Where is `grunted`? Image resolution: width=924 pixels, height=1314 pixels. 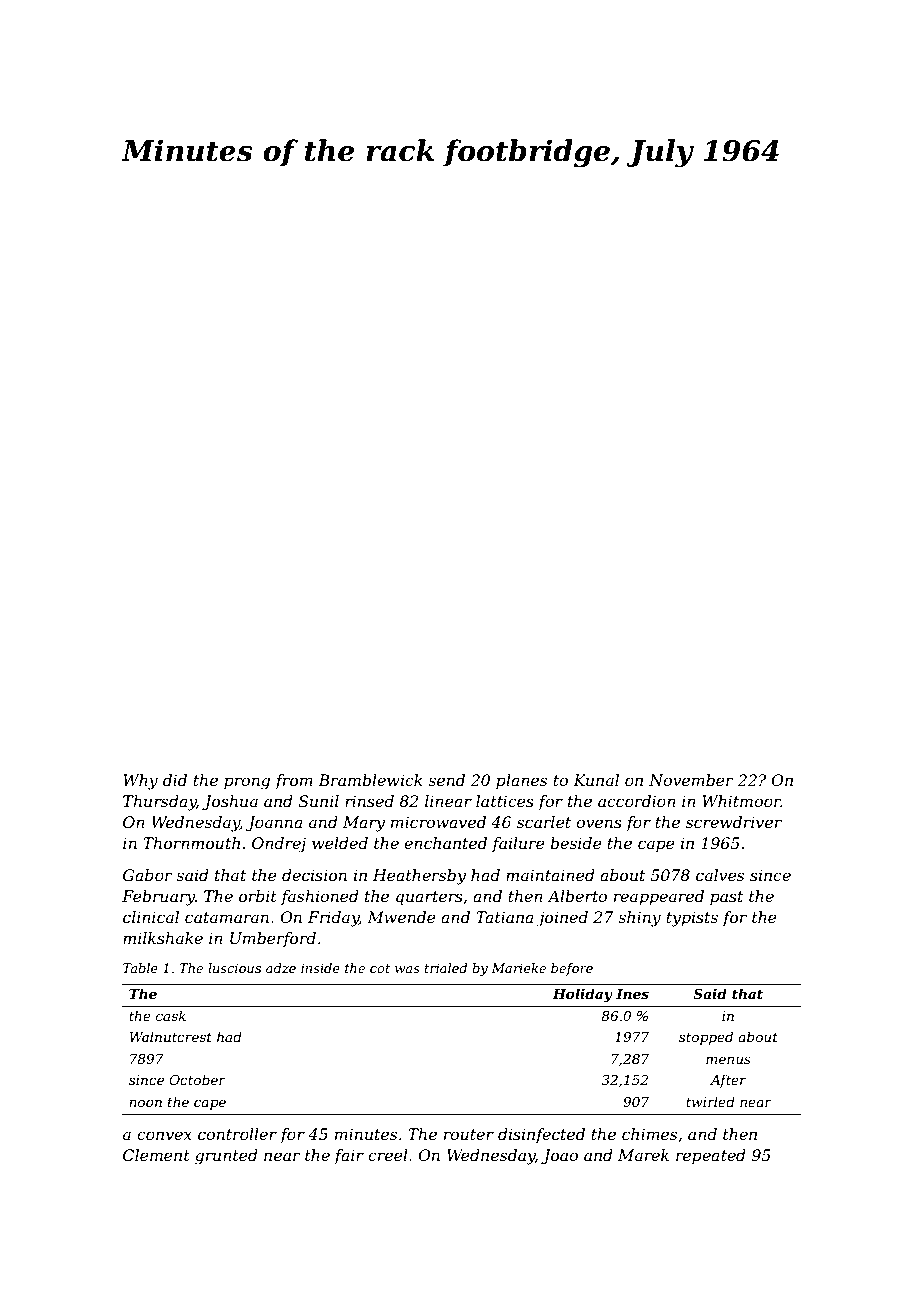 grunted is located at coordinates (226, 1157).
